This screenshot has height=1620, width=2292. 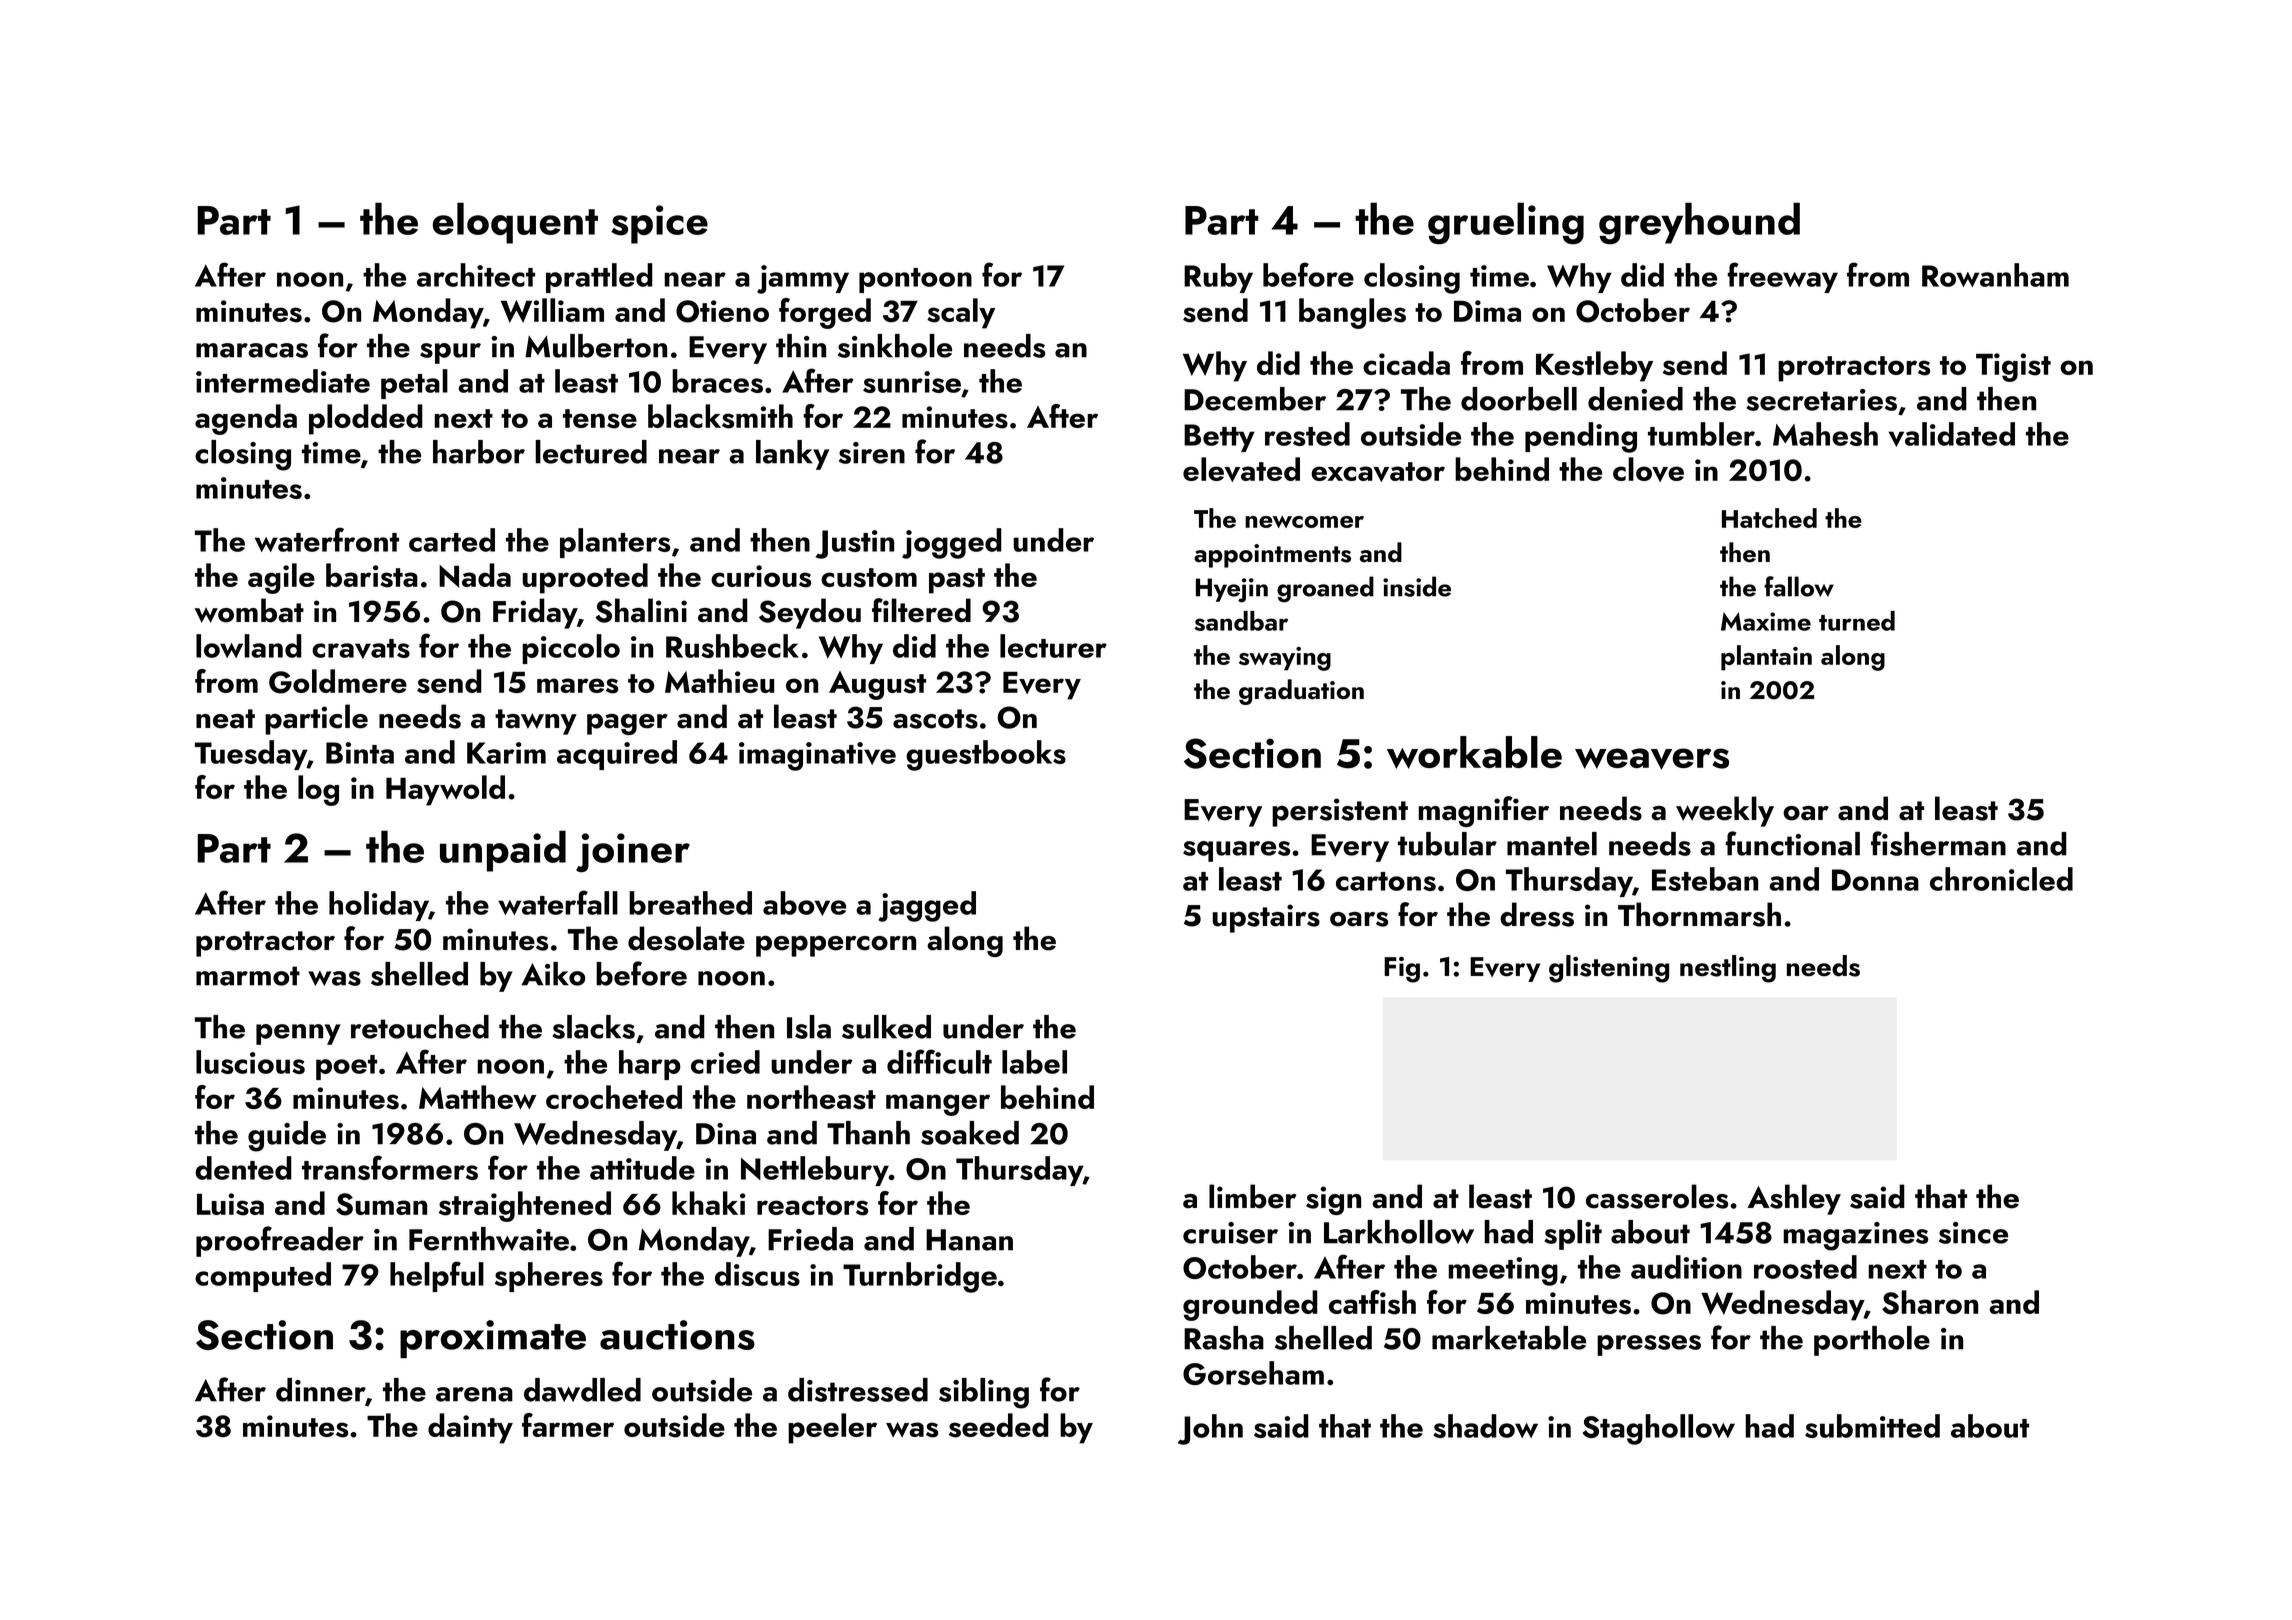 What do you see at coordinates (1485, 1426) in the screenshot?
I see `shadow` at bounding box center [1485, 1426].
